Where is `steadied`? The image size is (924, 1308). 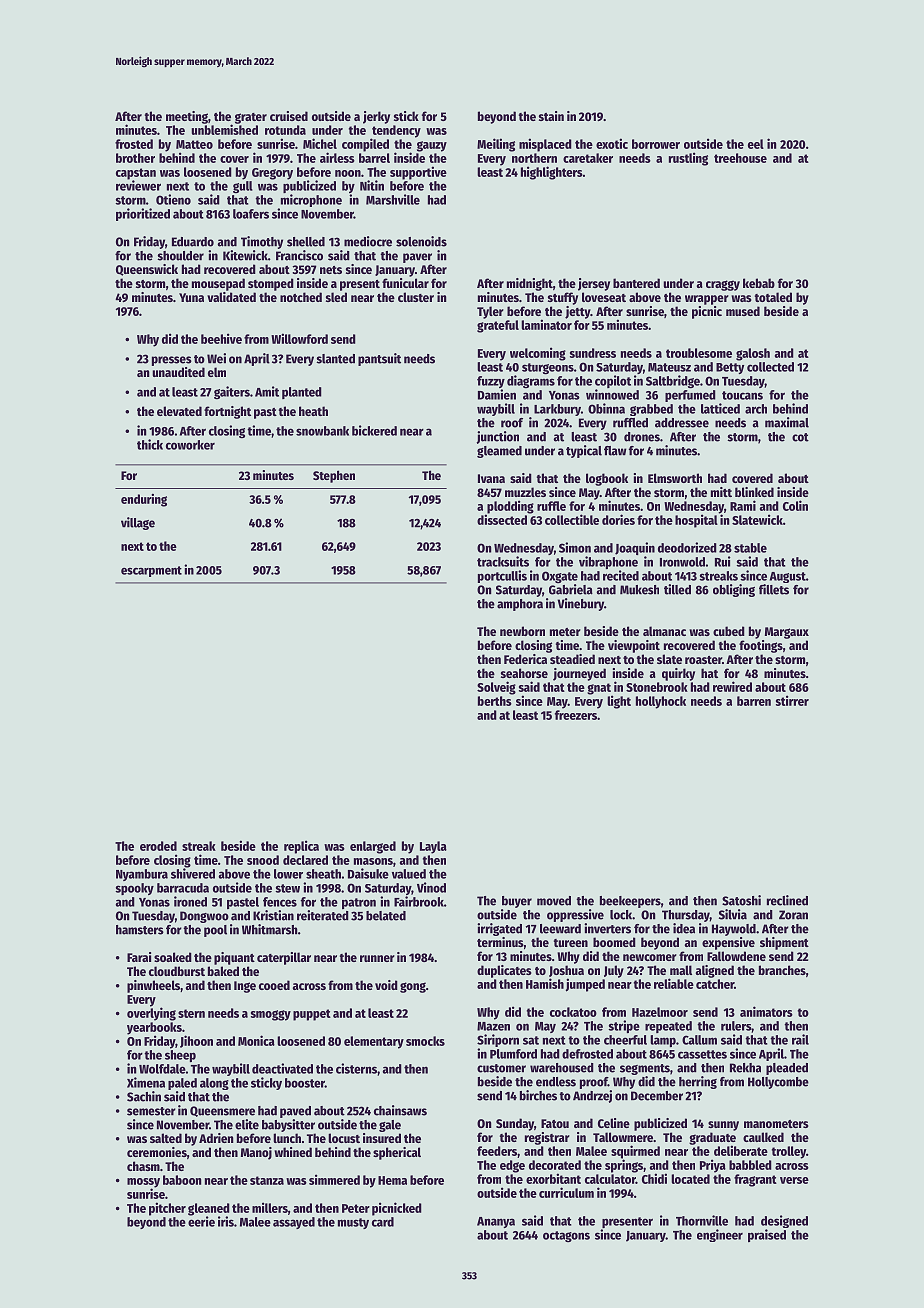
steadied is located at coordinates (572, 659).
